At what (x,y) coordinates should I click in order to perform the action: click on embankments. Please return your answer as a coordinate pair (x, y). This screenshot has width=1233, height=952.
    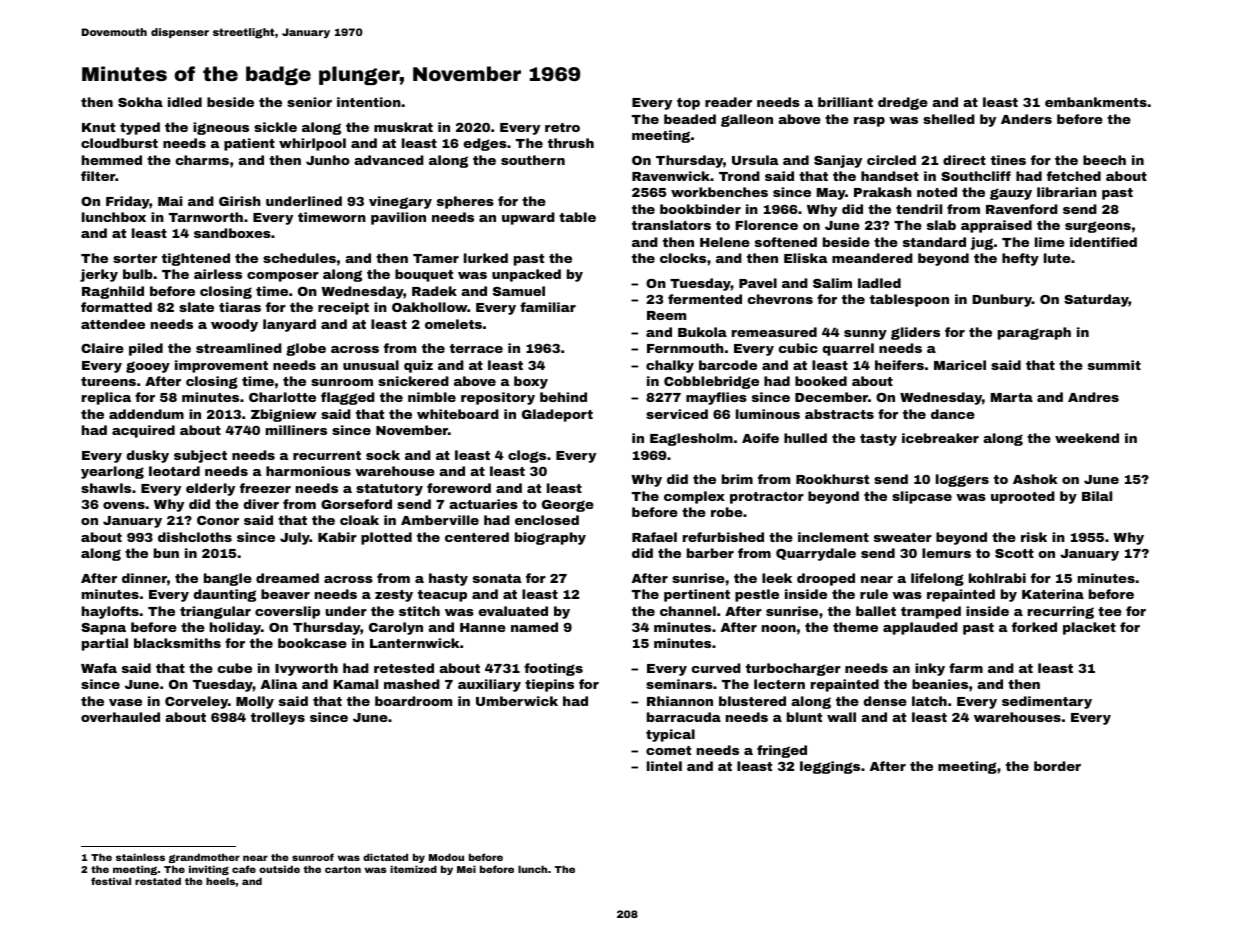
    Looking at the image, I should click on (1096, 102).
